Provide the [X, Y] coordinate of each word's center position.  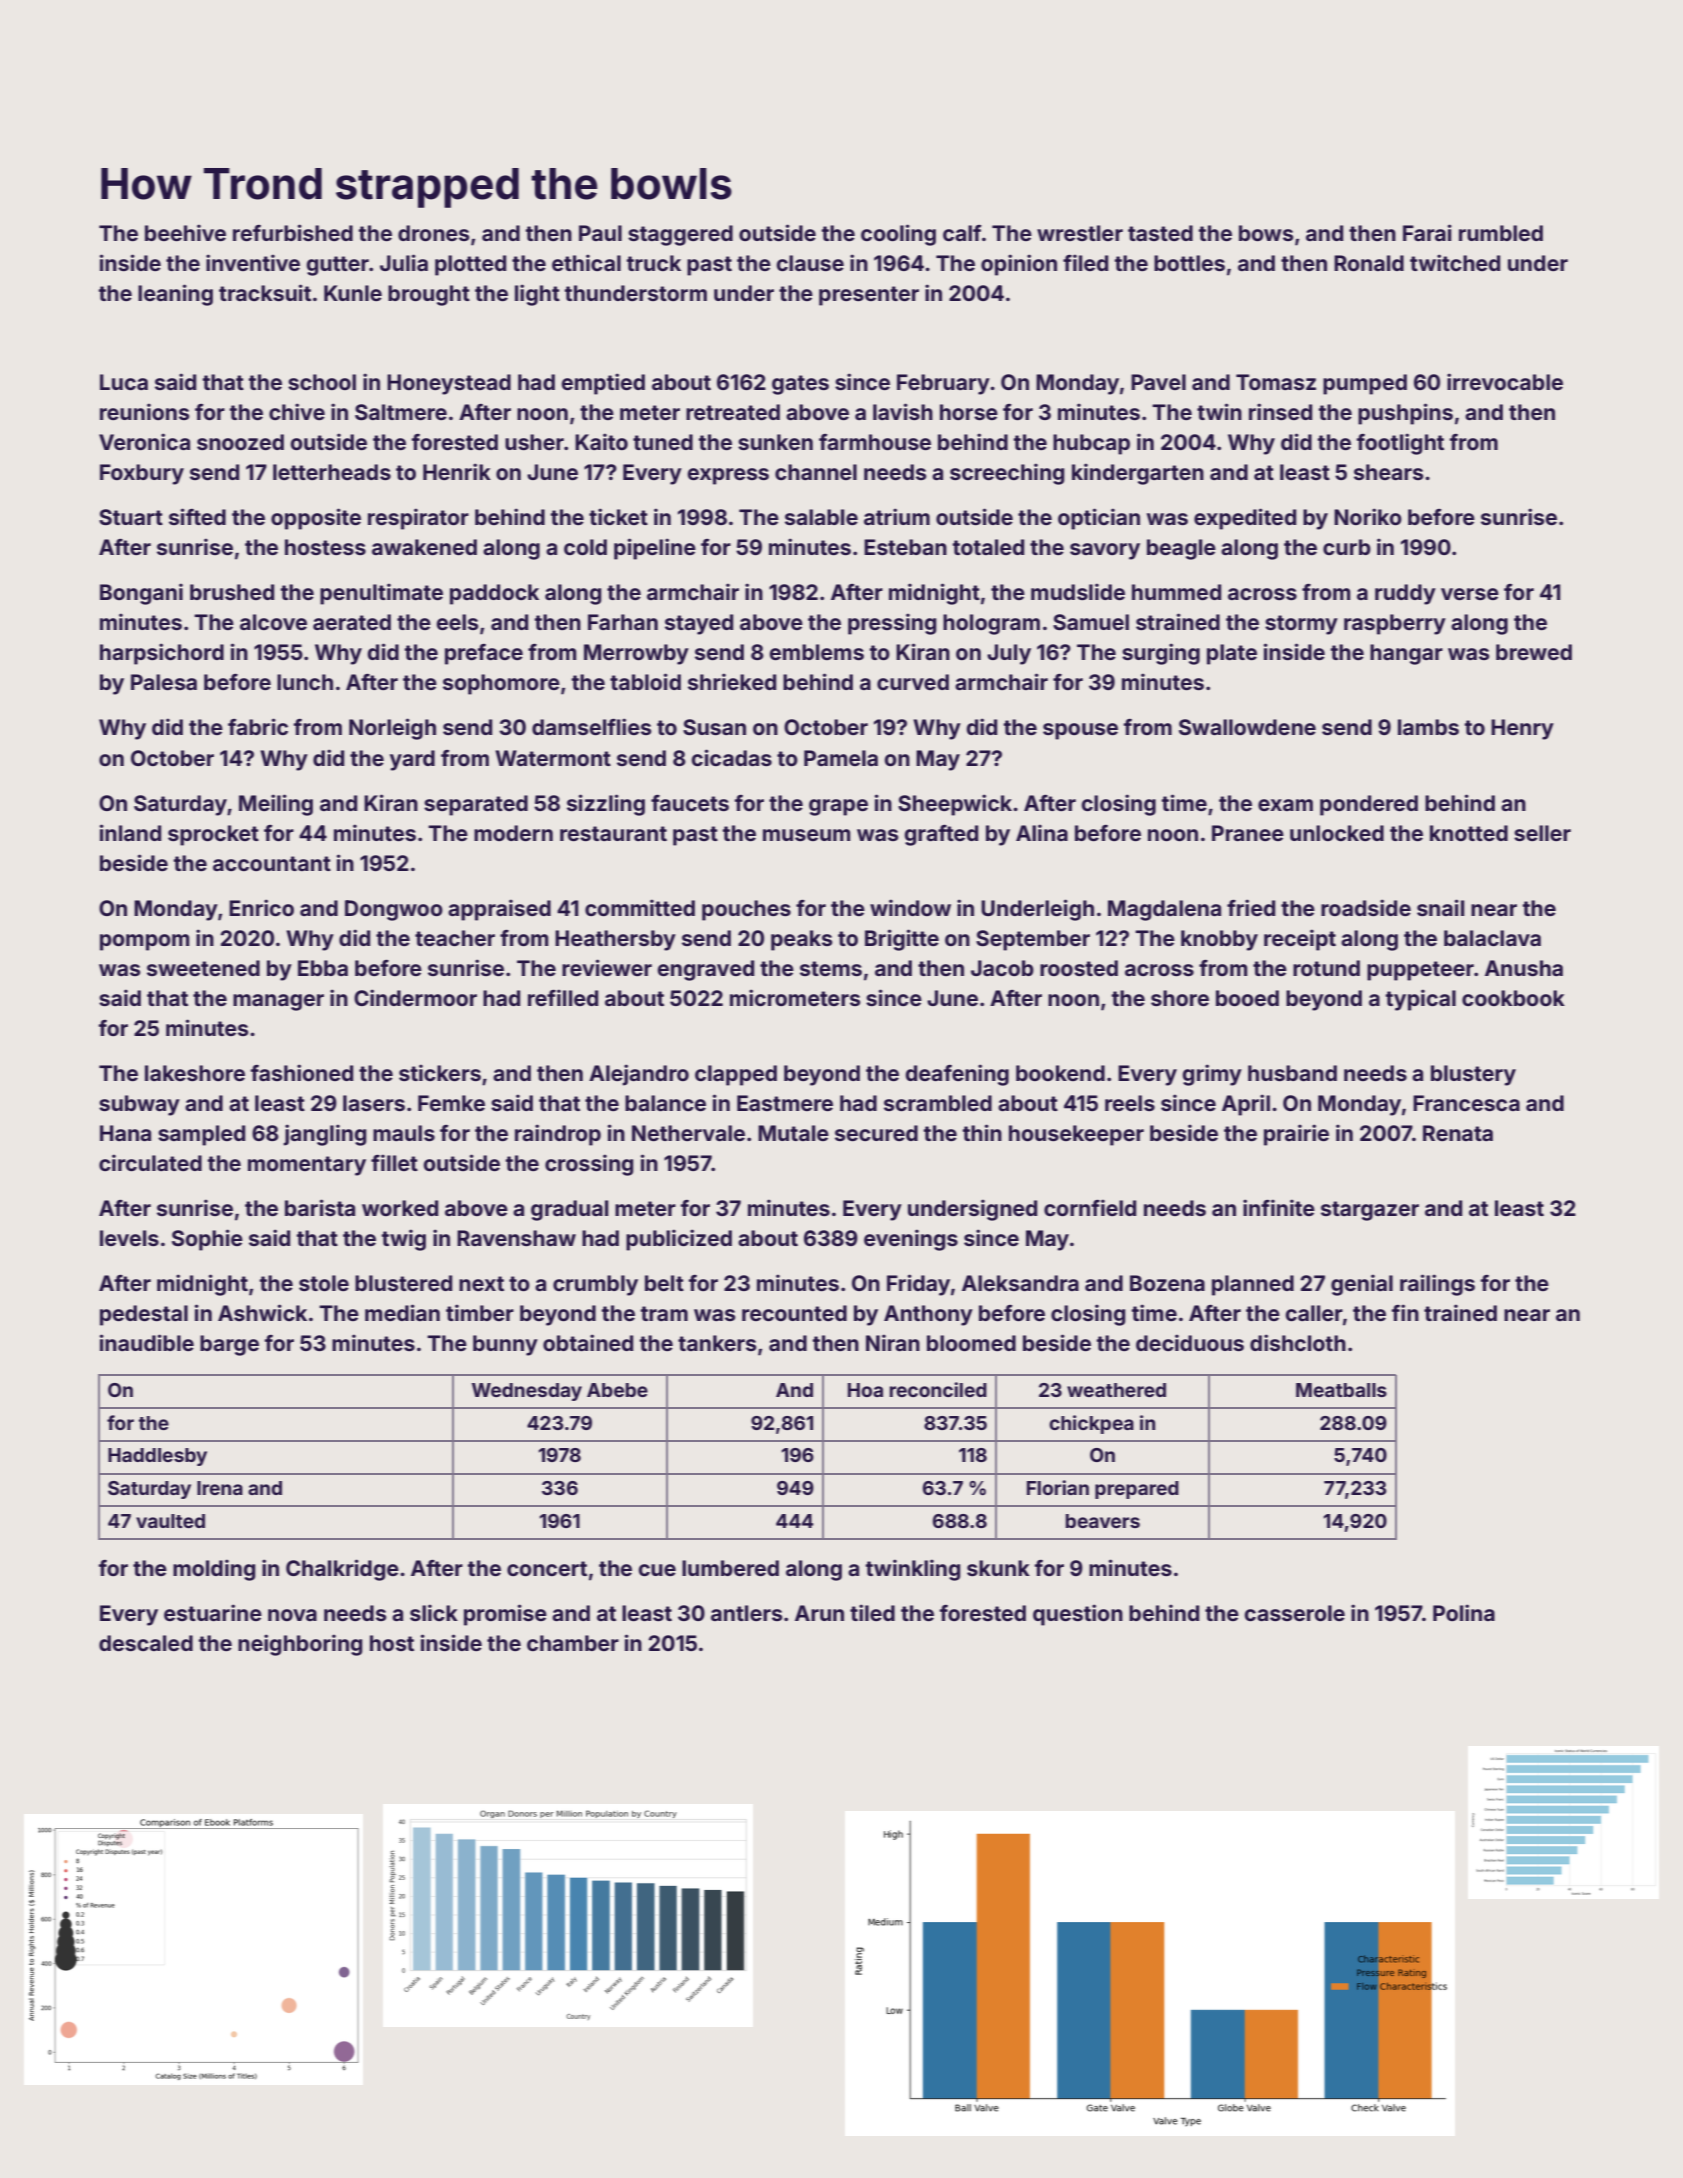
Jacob [1002, 968]
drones [433, 233]
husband [1292, 1073]
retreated [733, 412]
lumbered [730, 1568]
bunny [505, 1345]
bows [1266, 233]
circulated [150, 1162]
